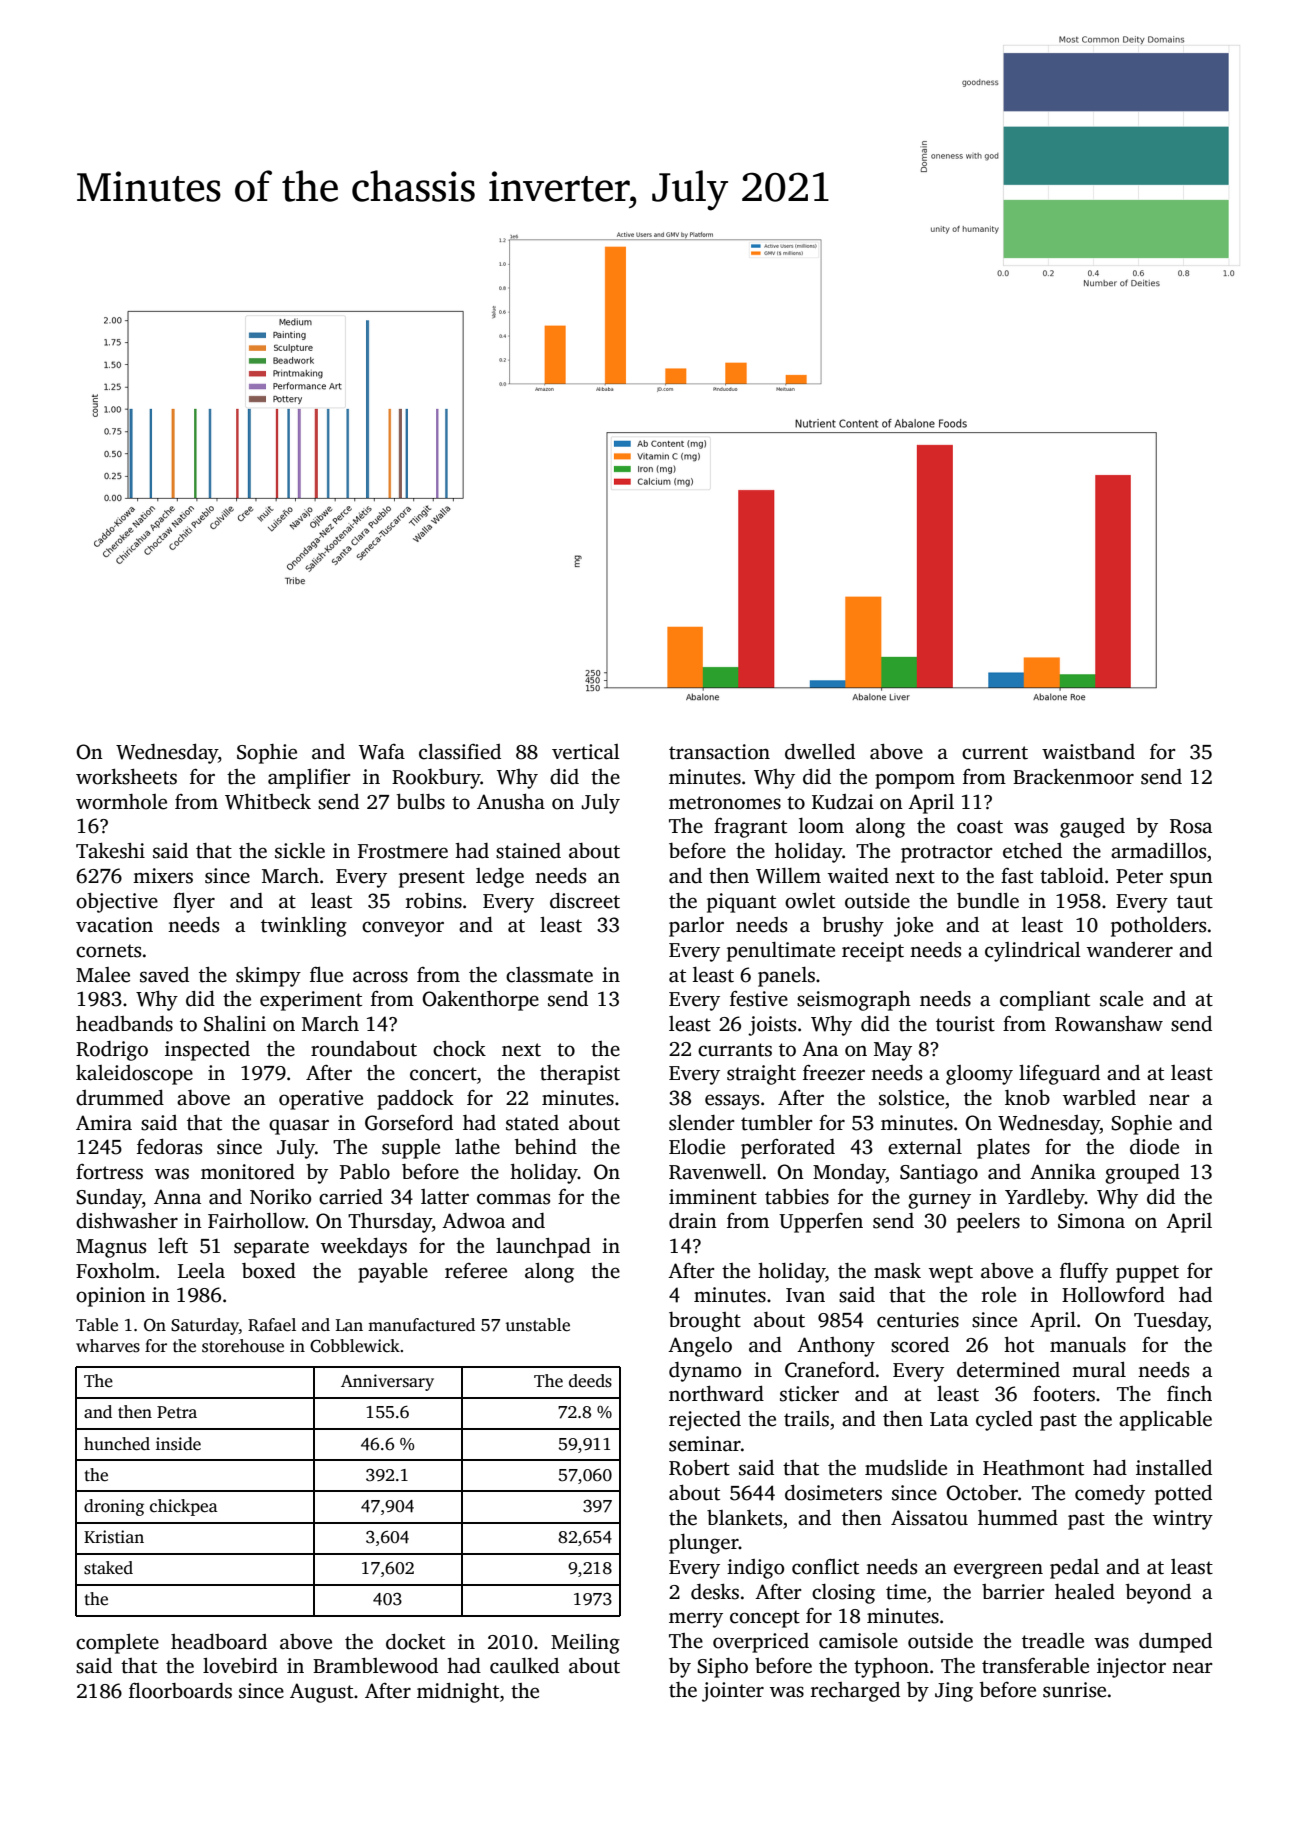  I want to click on transaction, so click(719, 752).
